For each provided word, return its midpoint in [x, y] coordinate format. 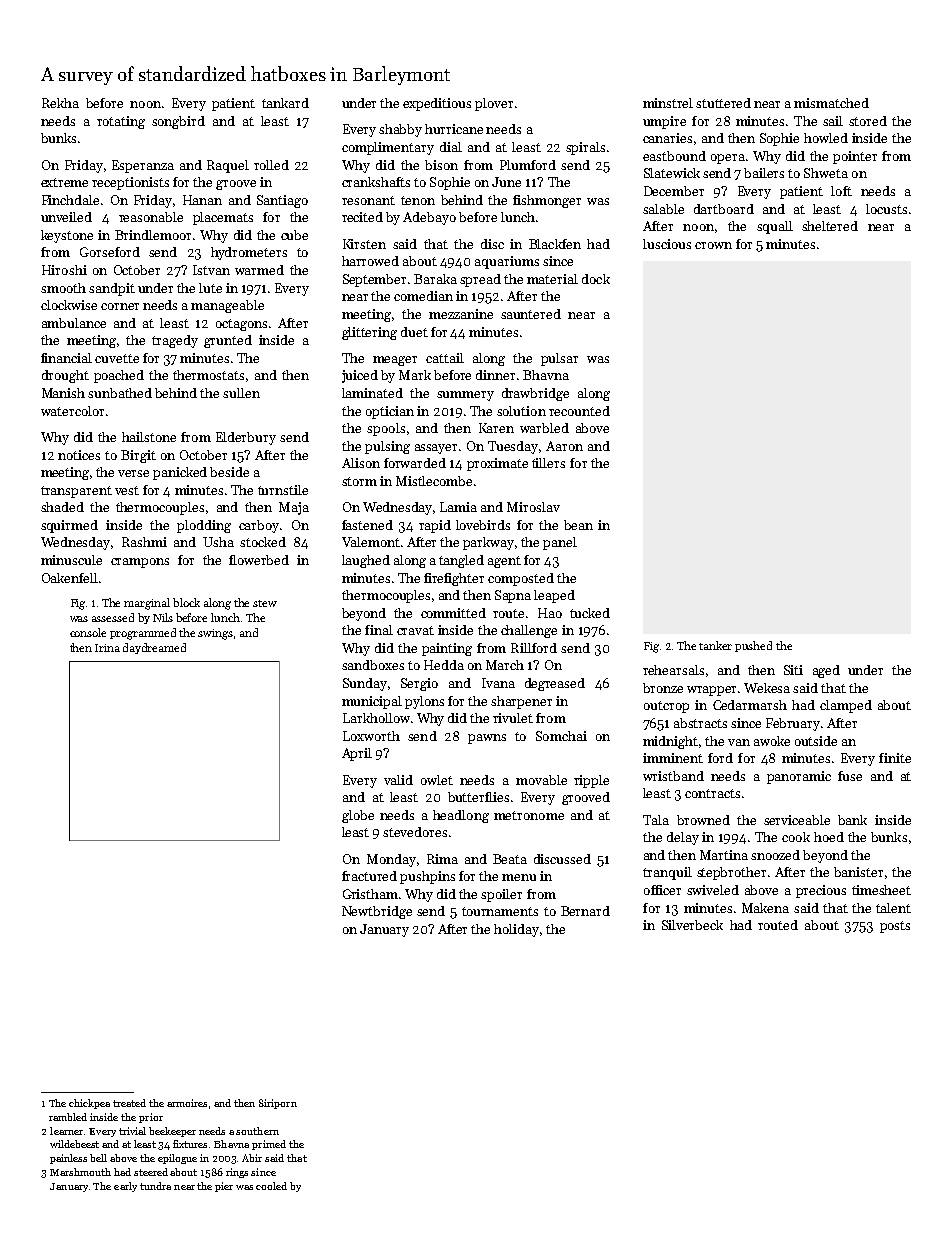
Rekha [60, 103]
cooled [271, 1186]
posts [895, 927]
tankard [285, 103]
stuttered [723, 103]
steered [151, 1172]
